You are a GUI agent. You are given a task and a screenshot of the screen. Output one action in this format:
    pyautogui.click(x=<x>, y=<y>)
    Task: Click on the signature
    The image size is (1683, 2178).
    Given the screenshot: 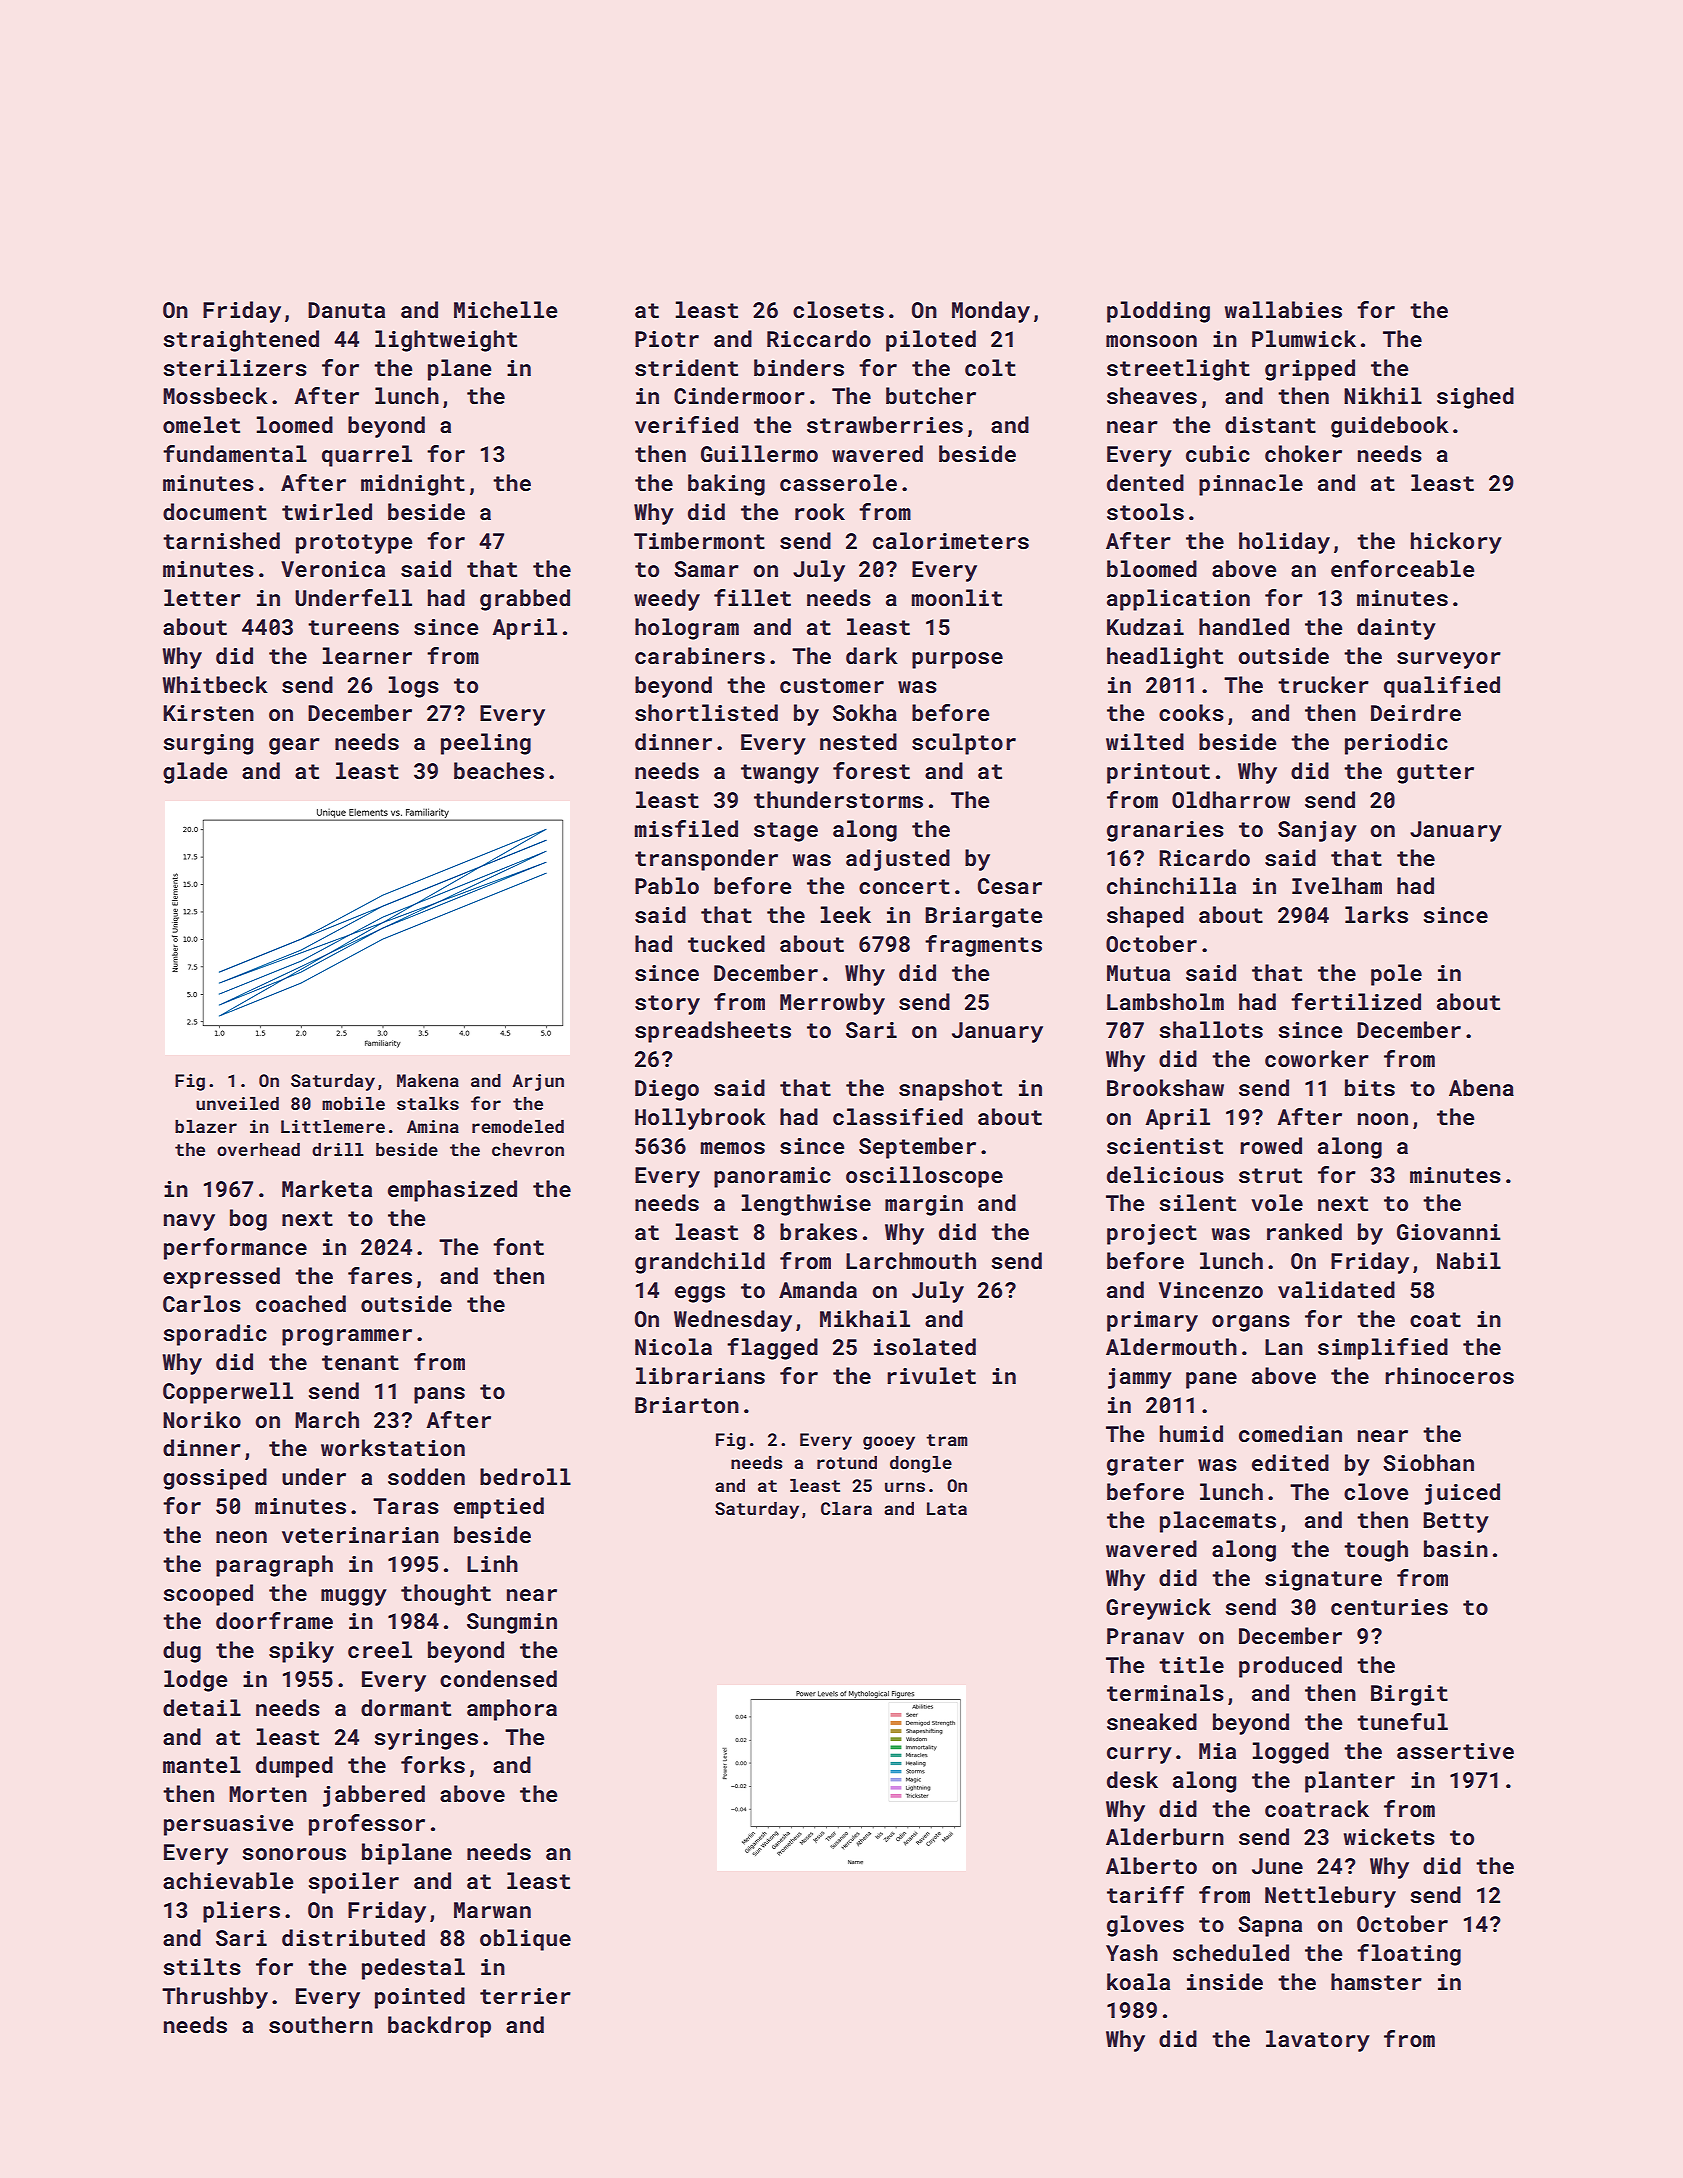 What is the action you would take?
    pyautogui.click(x=1323, y=1580)
